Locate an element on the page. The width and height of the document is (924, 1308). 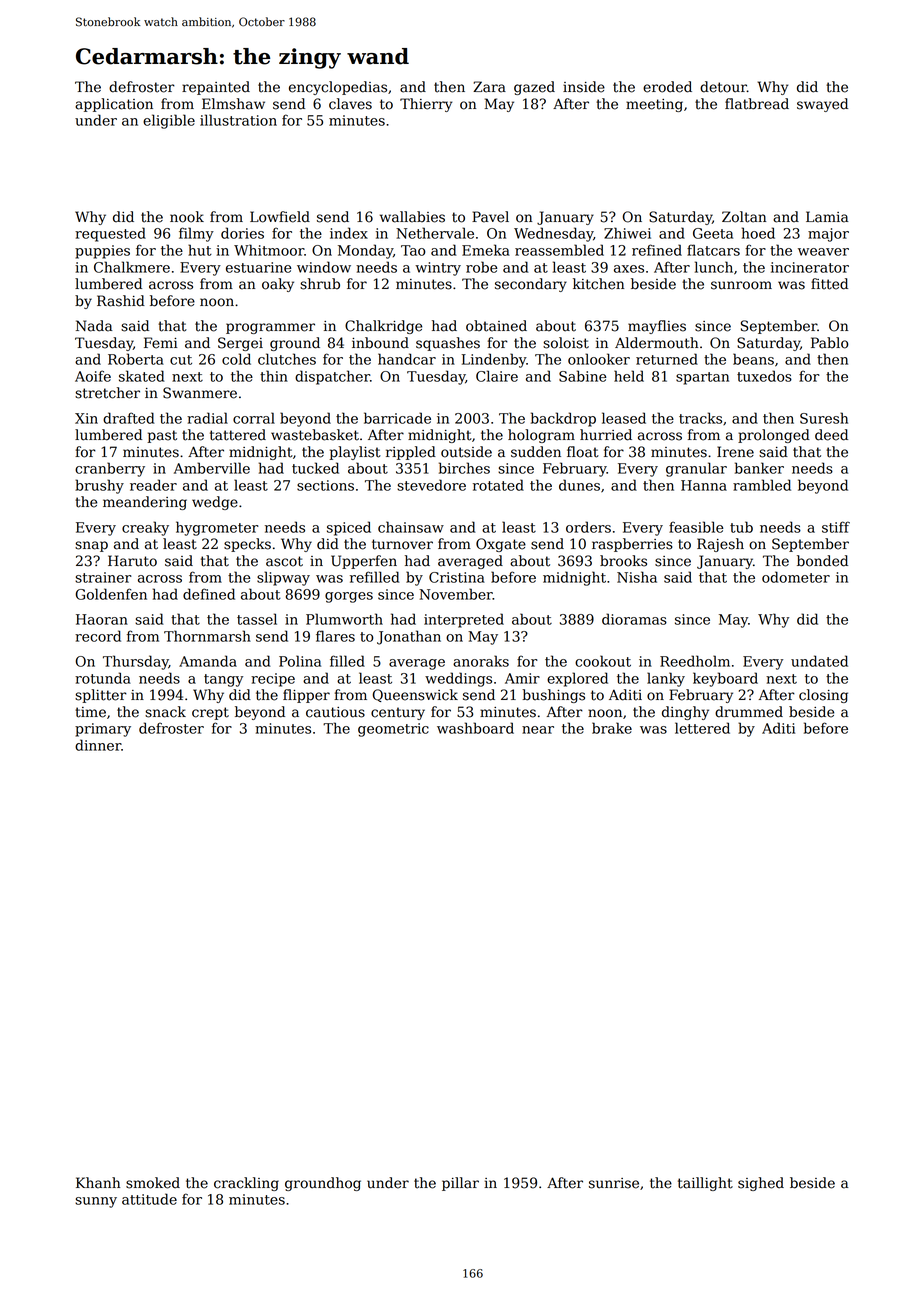
crackling is located at coordinates (246, 1184).
